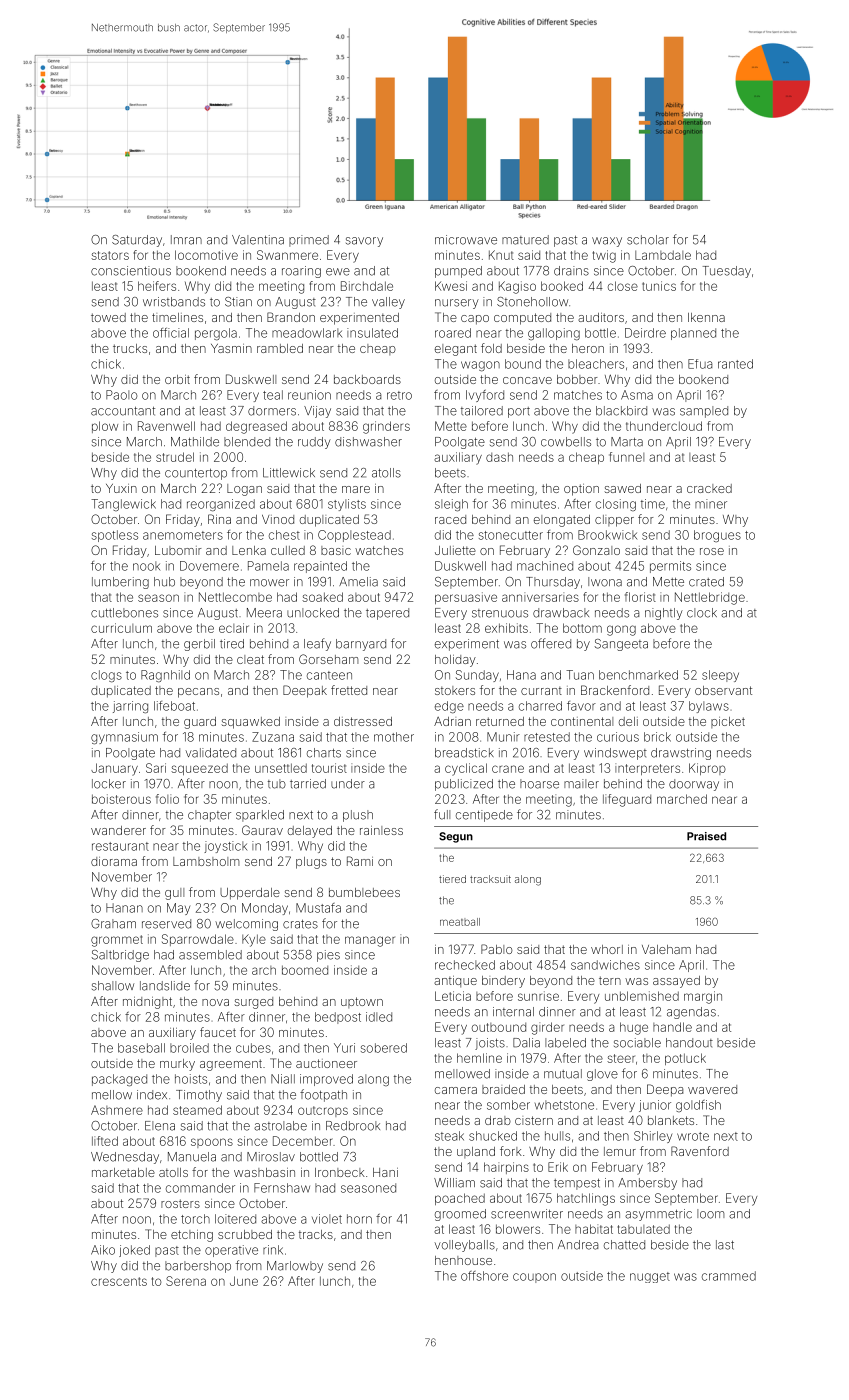 Image resolution: width=849 pixels, height=1400 pixels. I want to click on Lambsholm, so click(206, 861).
